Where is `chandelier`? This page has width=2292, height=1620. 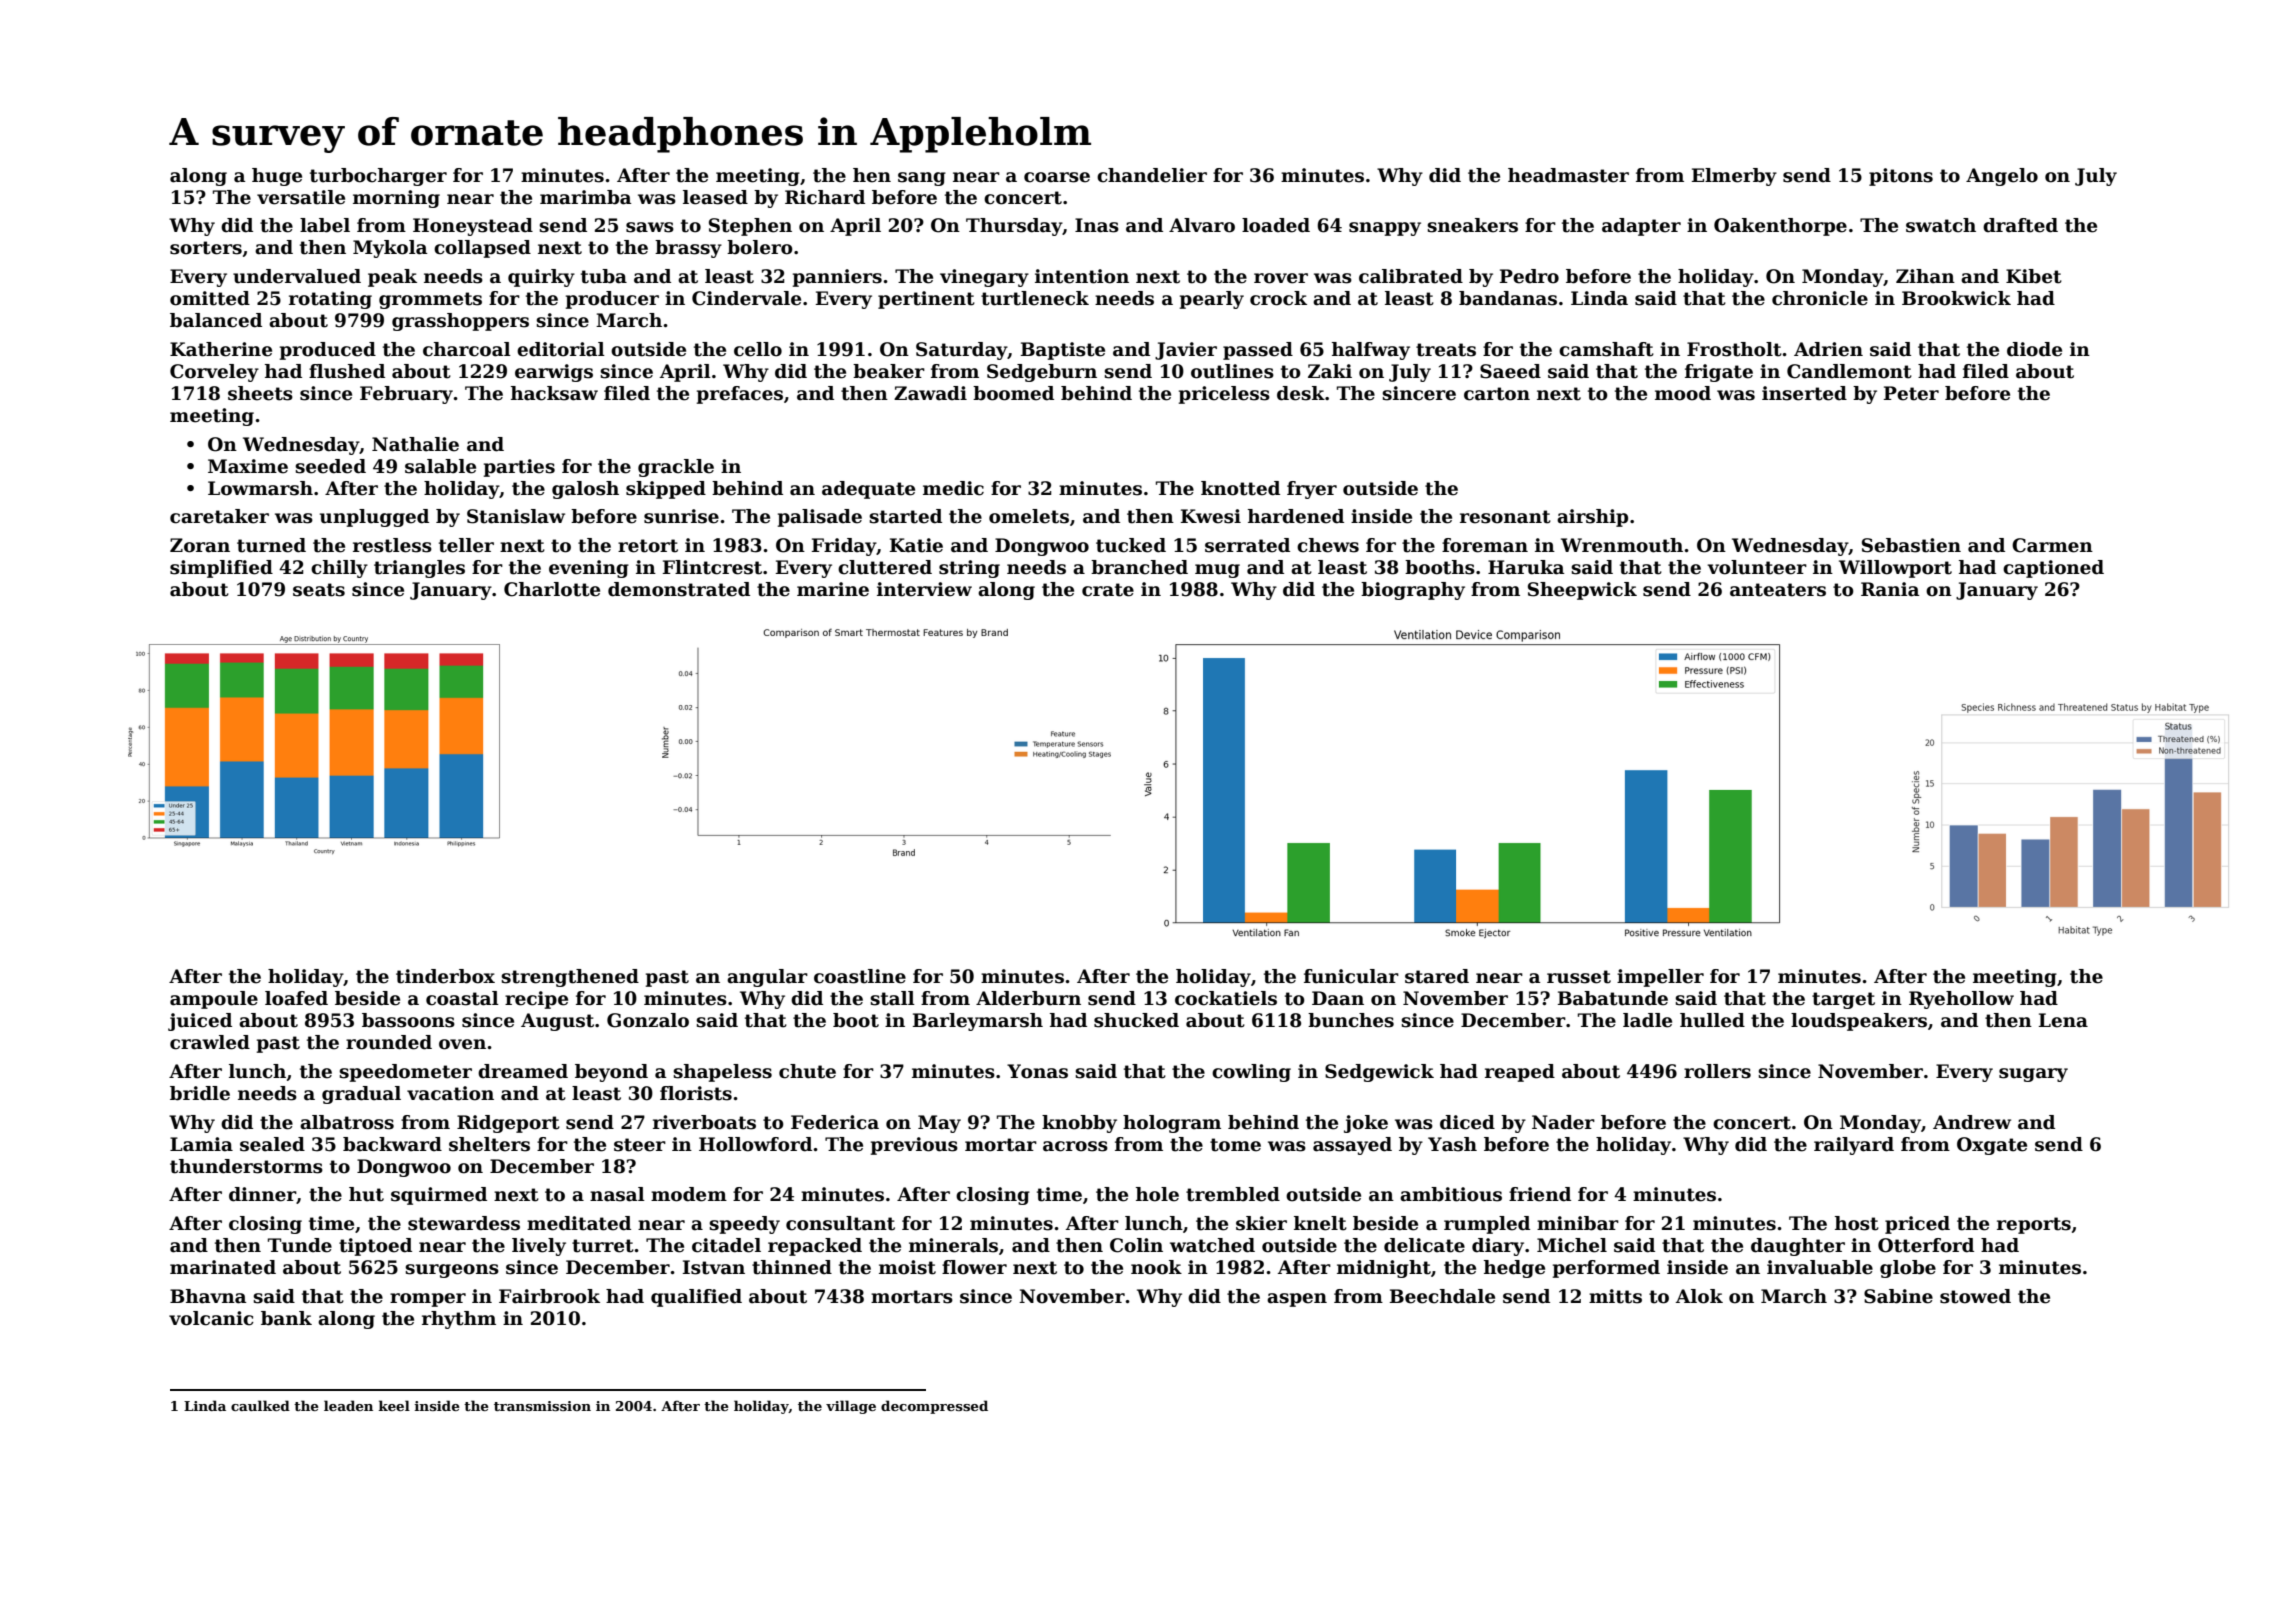 chandelier is located at coordinates (1152, 175).
